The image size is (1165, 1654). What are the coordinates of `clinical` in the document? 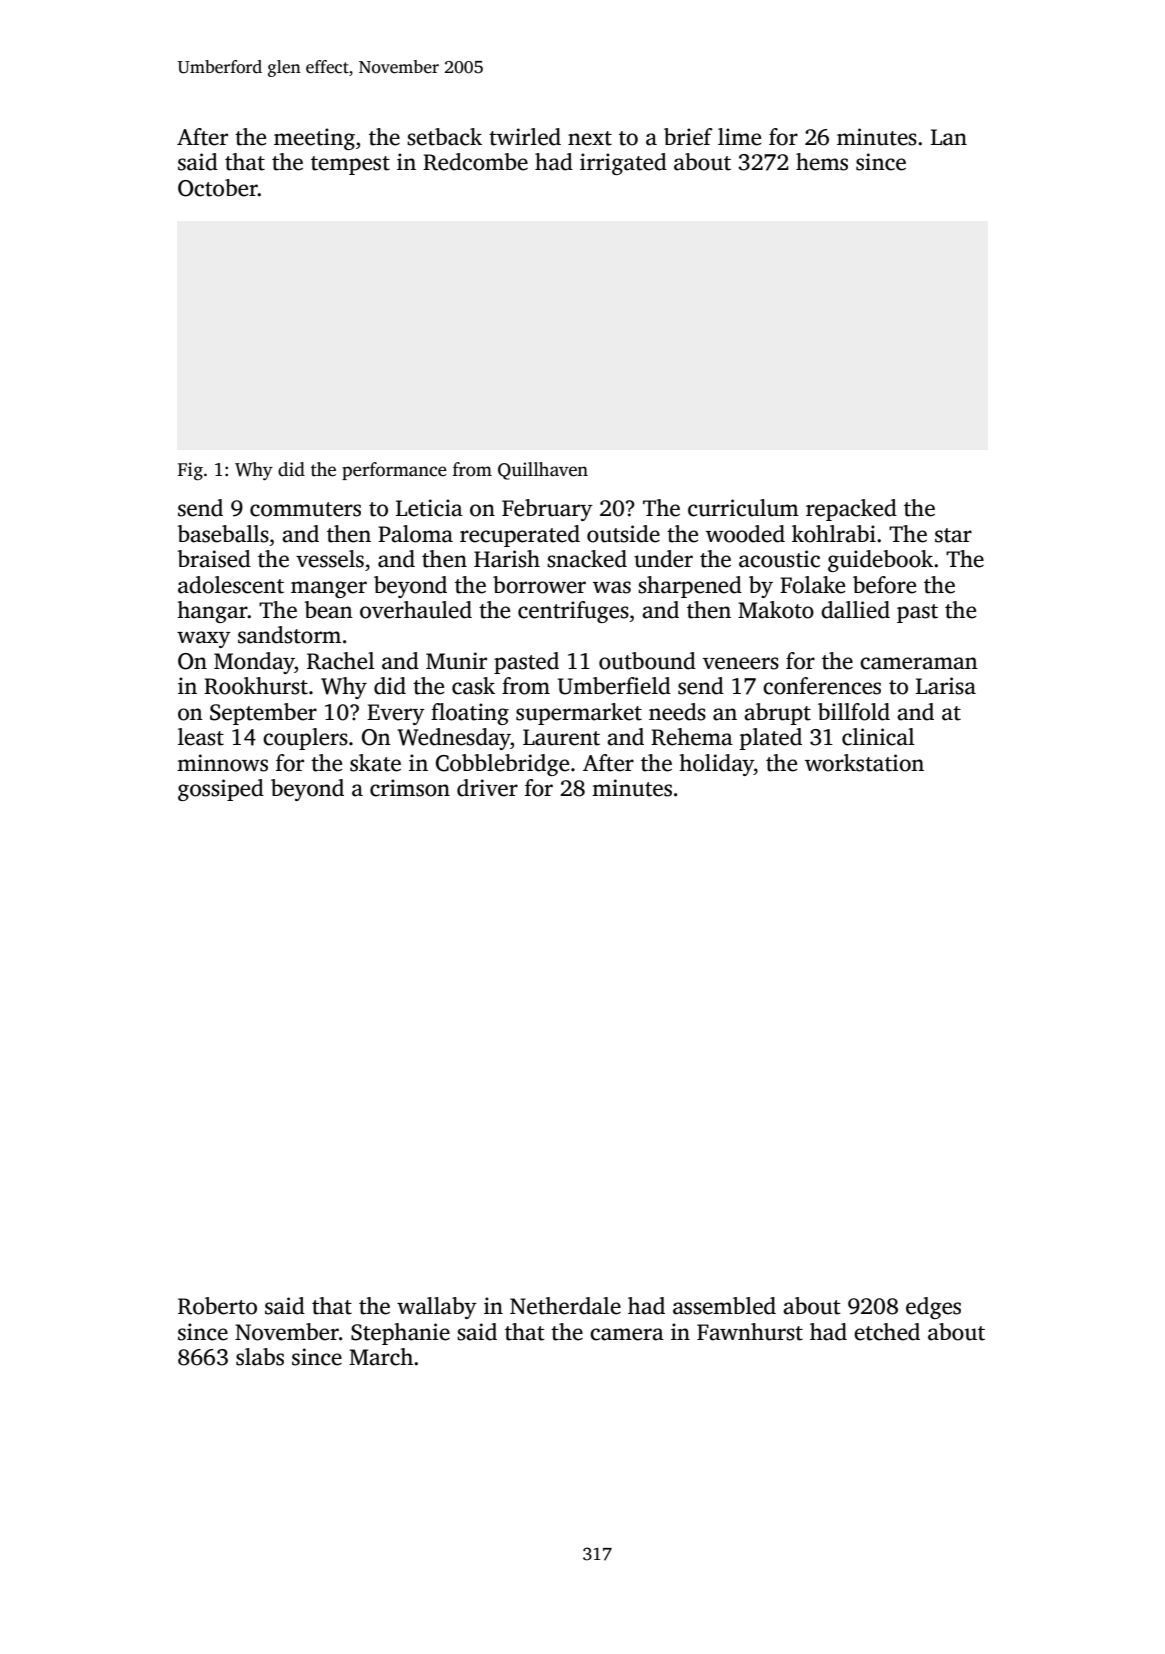 It's located at (878, 737).
